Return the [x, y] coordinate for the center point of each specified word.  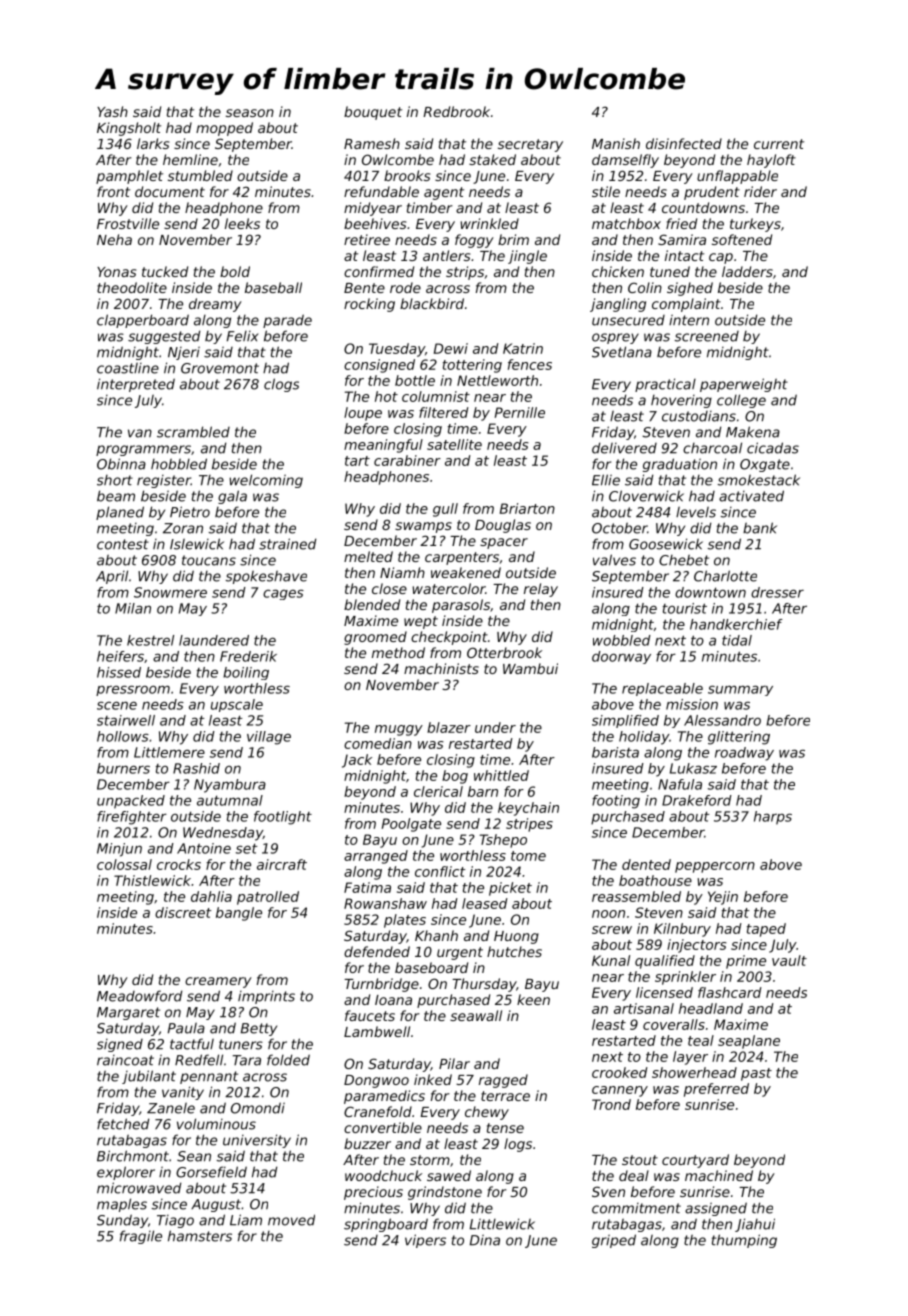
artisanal [644, 1008]
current [779, 144]
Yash [112, 111]
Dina [485, 1240]
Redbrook [456, 111]
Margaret [128, 1013]
